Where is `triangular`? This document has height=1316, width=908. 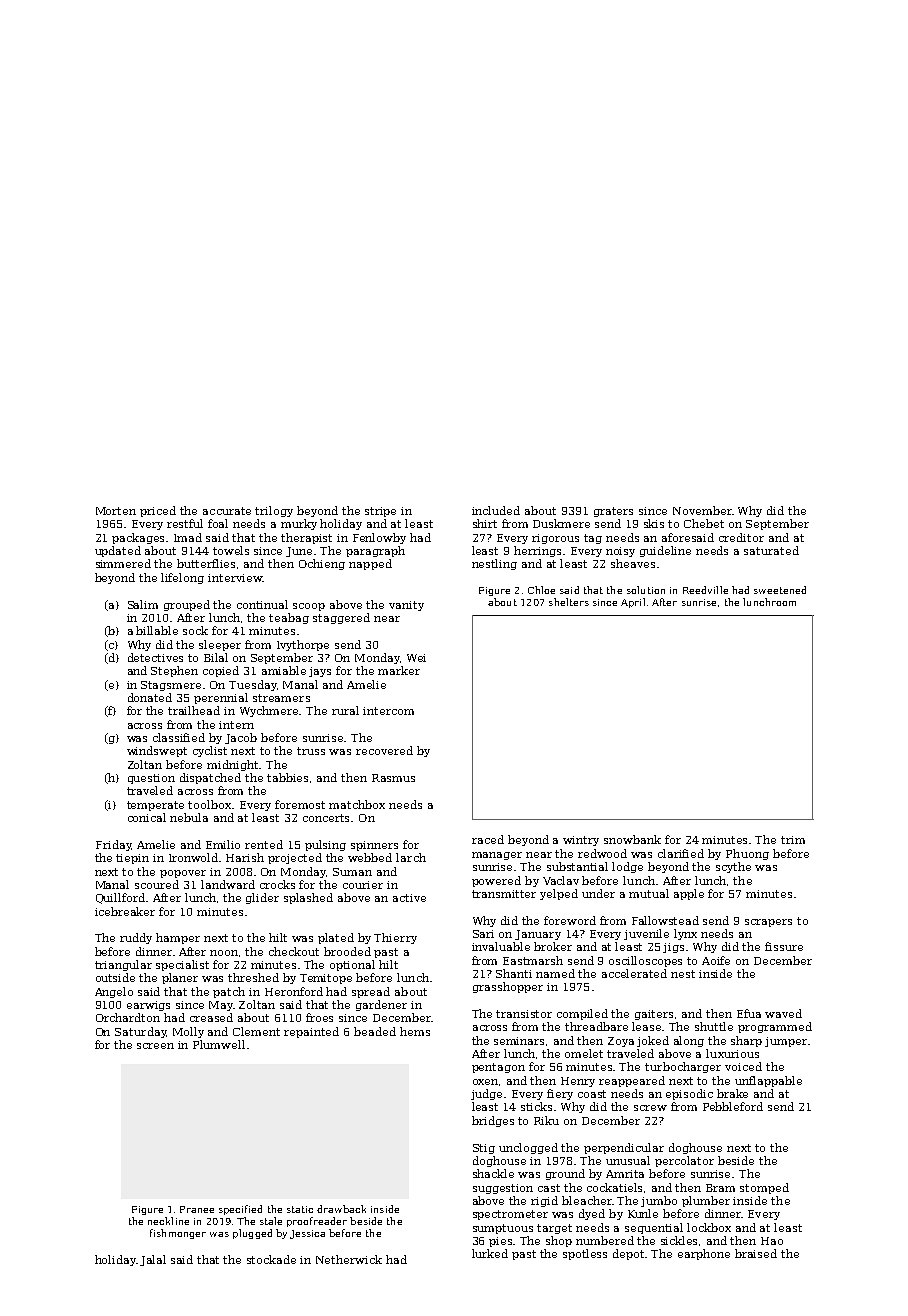 triangular is located at coordinates (123, 965).
